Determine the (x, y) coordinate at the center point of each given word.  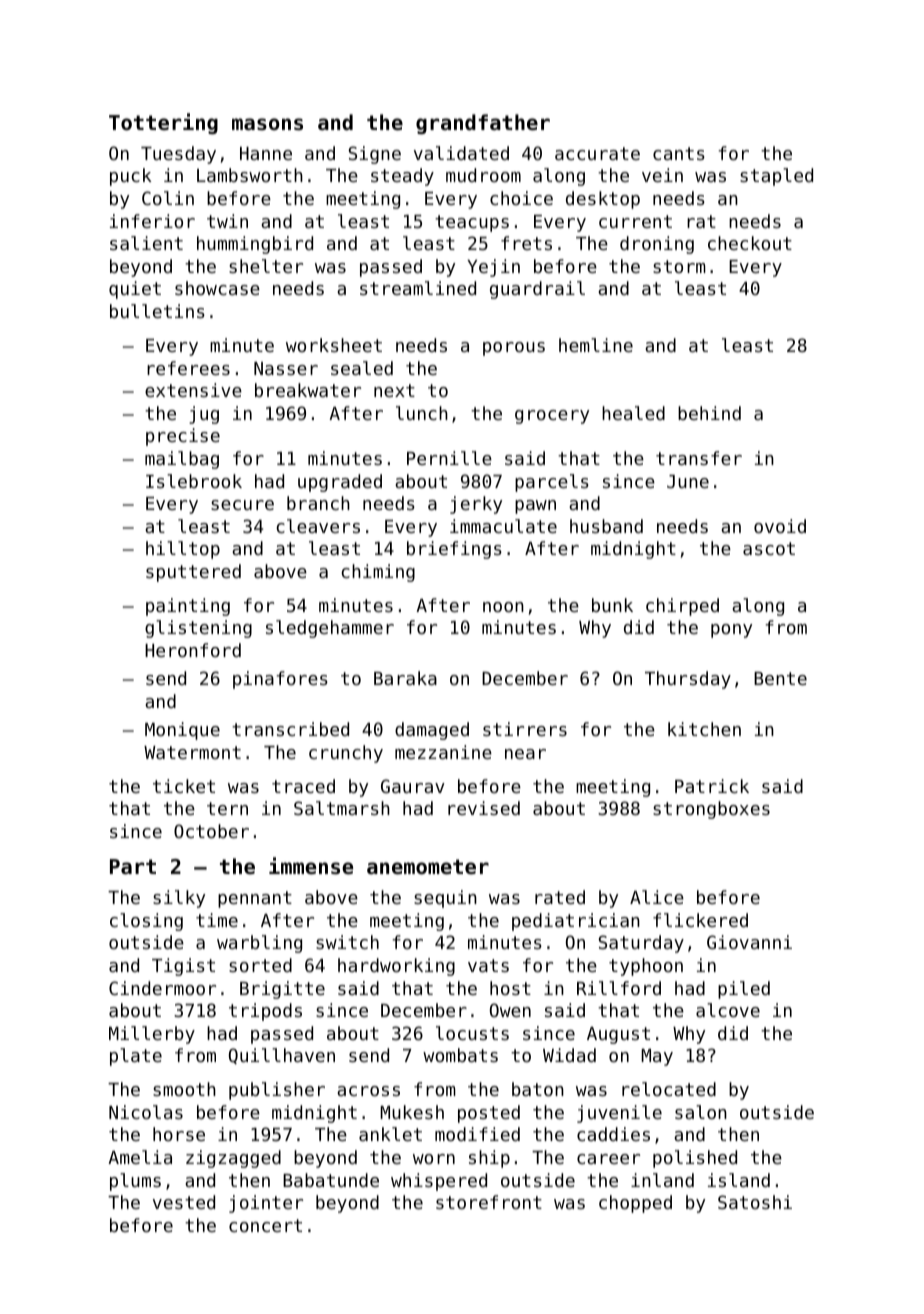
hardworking (396, 967)
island (739, 1180)
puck (130, 177)
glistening (198, 629)
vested (184, 1202)
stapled (776, 177)
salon (701, 1112)
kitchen (704, 729)
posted (489, 1114)
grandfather (483, 124)
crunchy (346, 754)
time (217, 920)
